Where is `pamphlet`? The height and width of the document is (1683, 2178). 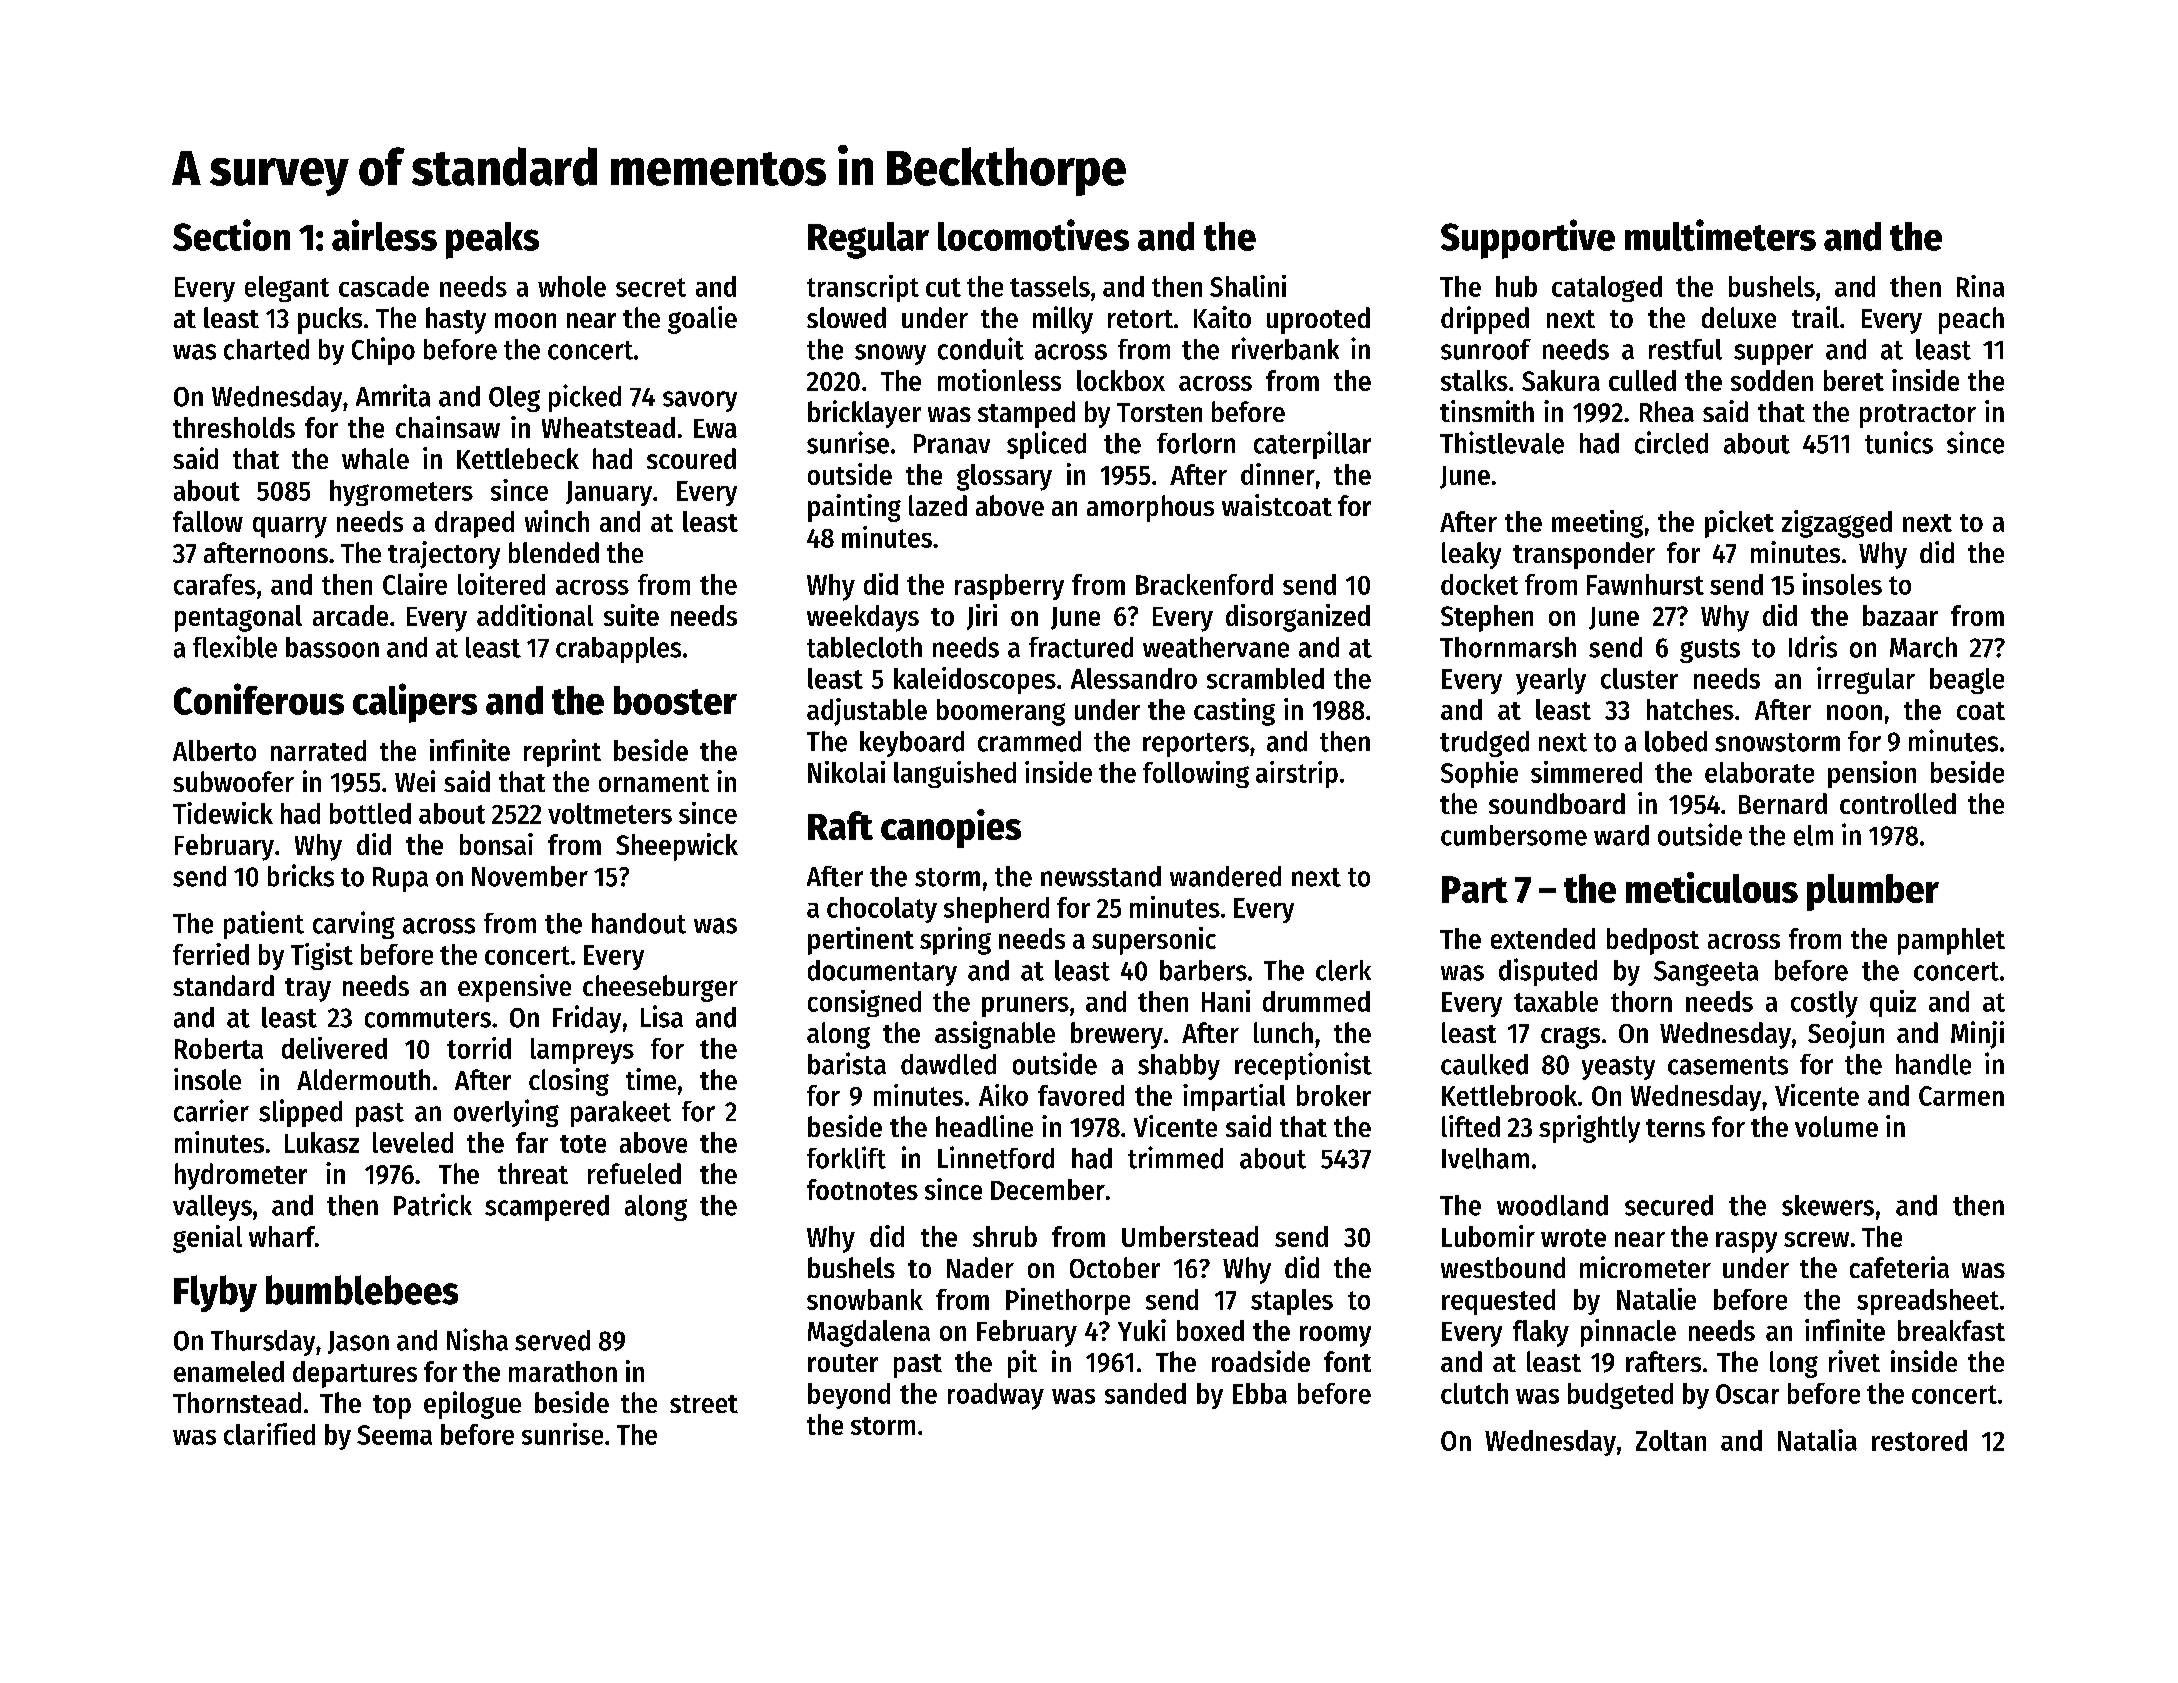
pamphlet is located at coordinates (1951, 941).
